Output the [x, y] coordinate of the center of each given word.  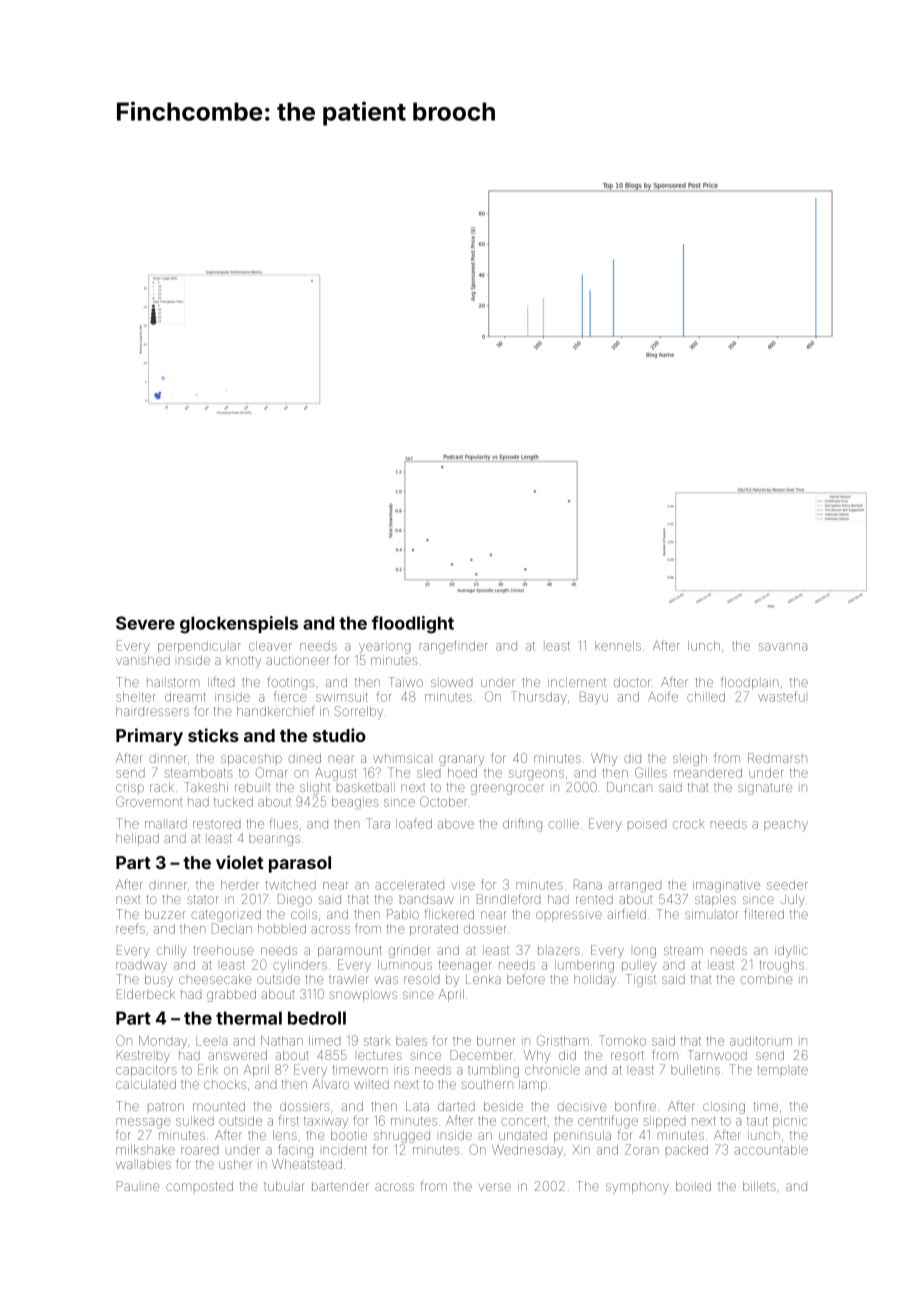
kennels [618, 646]
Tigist [641, 980]
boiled [693, 1186]
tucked [233, 802]
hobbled [282, 929]
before [526, 979]
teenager [465, 967]
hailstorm [173, 682]
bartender [340, 1186]
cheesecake [215, 979]
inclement [577, 682]
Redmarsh [777, 758]
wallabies [143, 1164]
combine [766, 980]
